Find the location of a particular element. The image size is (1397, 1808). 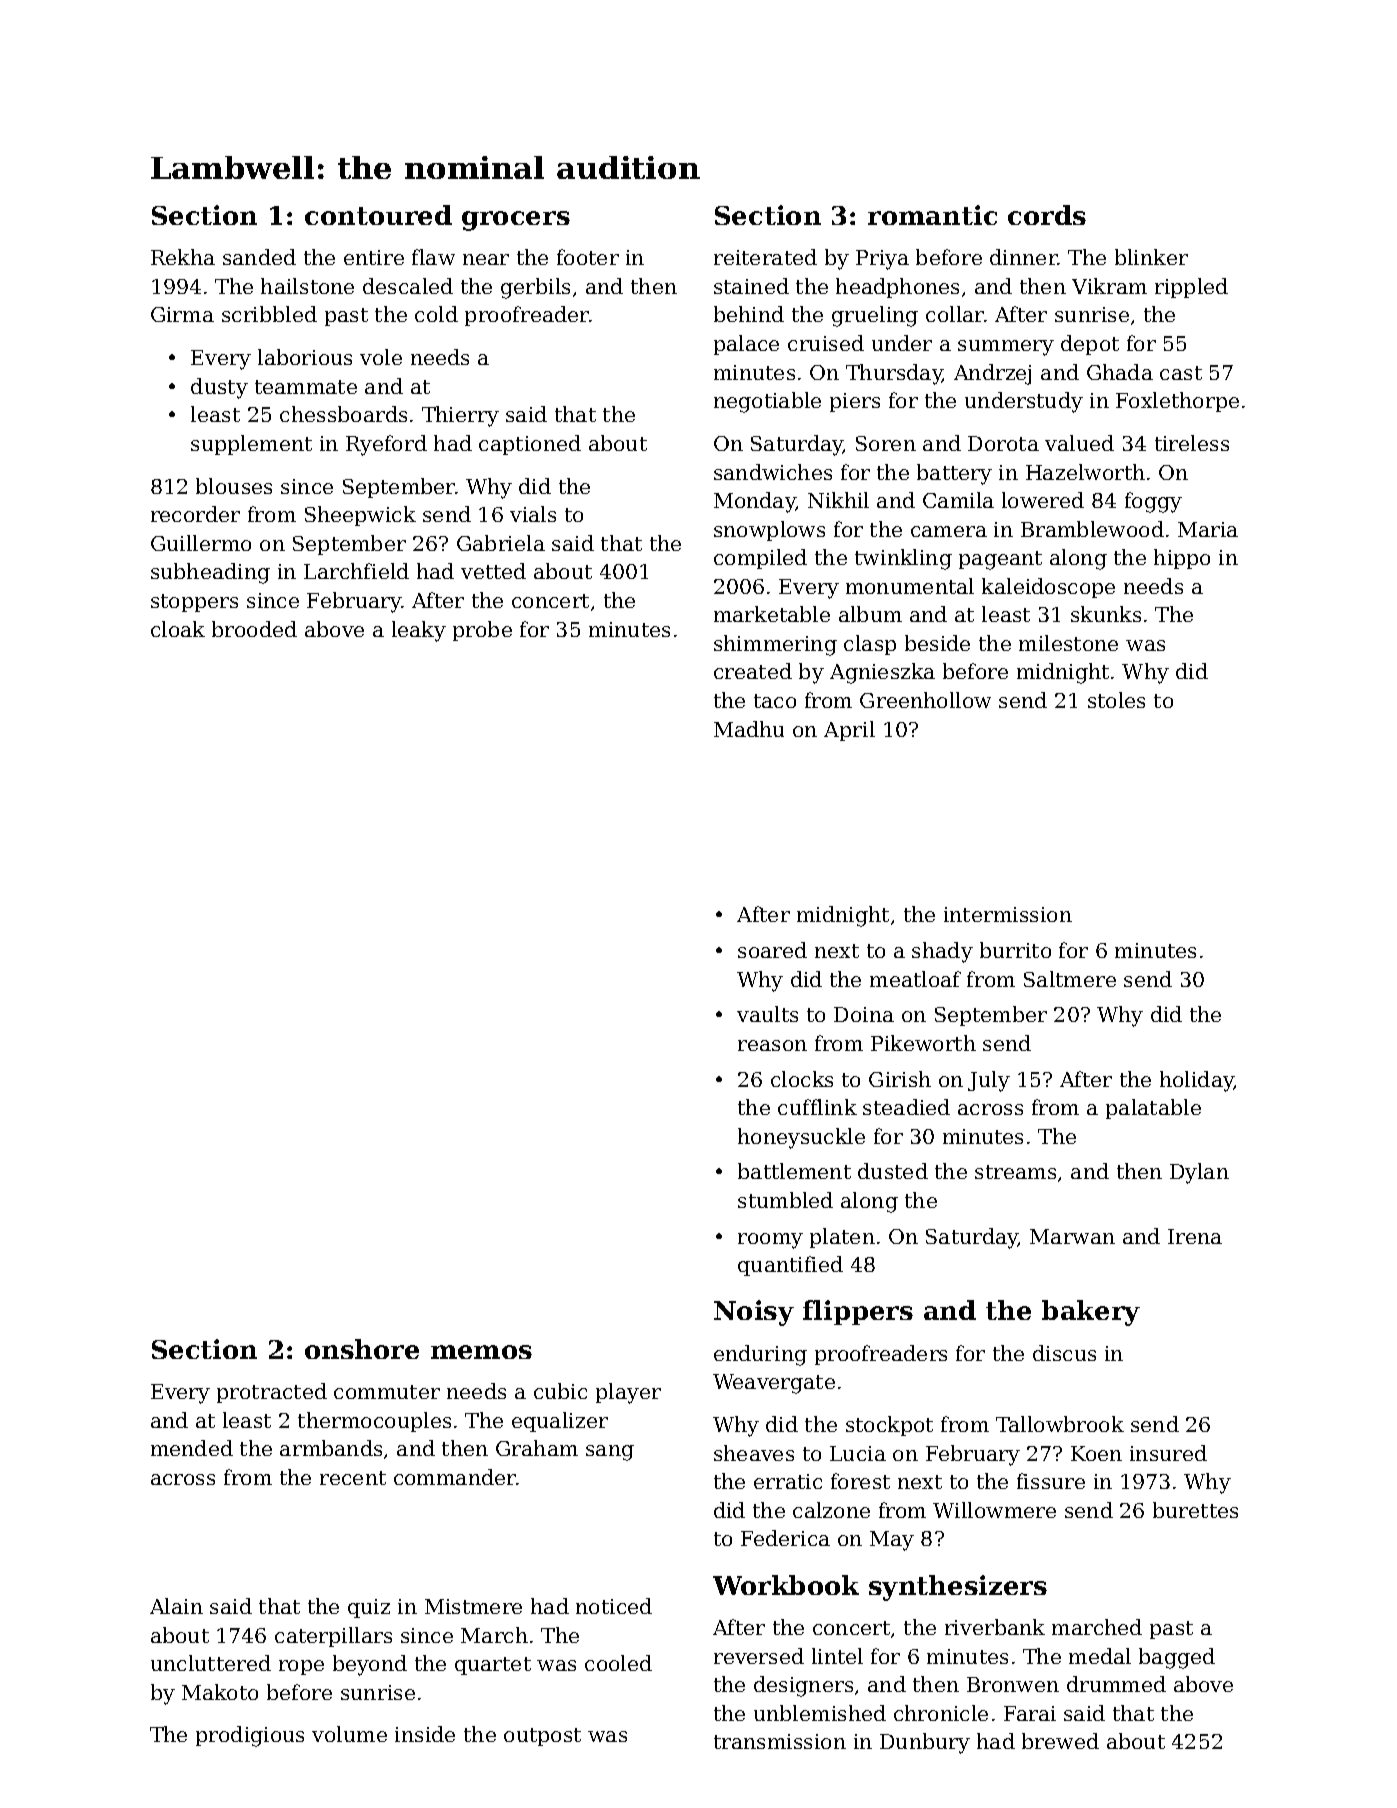

rippled is located at coordinates (1191, 288).
